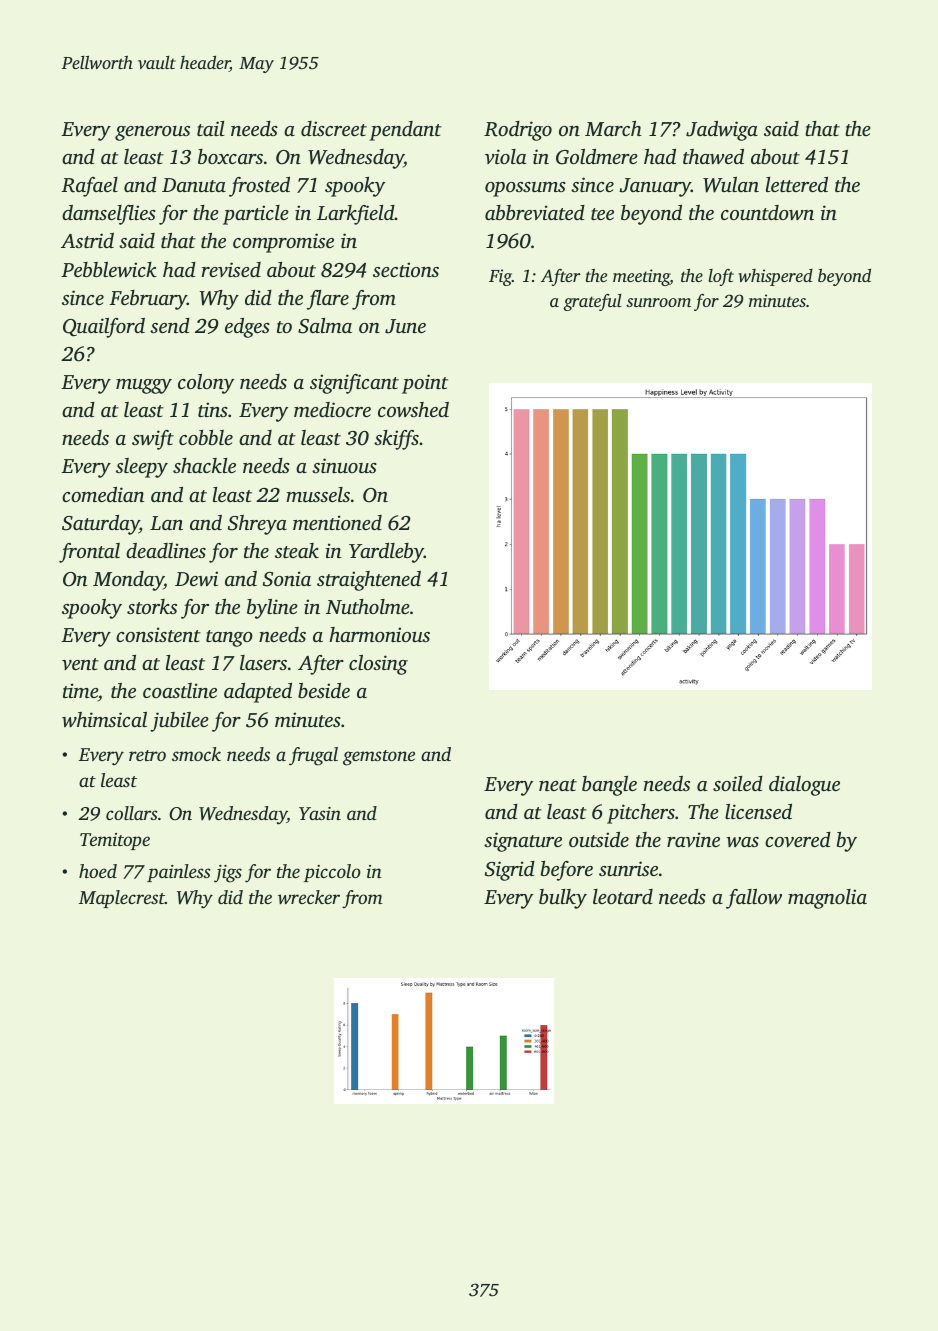 The width and height of the screenshot is (938, 1331). I want to click on sunrise, so click(628, 868).
